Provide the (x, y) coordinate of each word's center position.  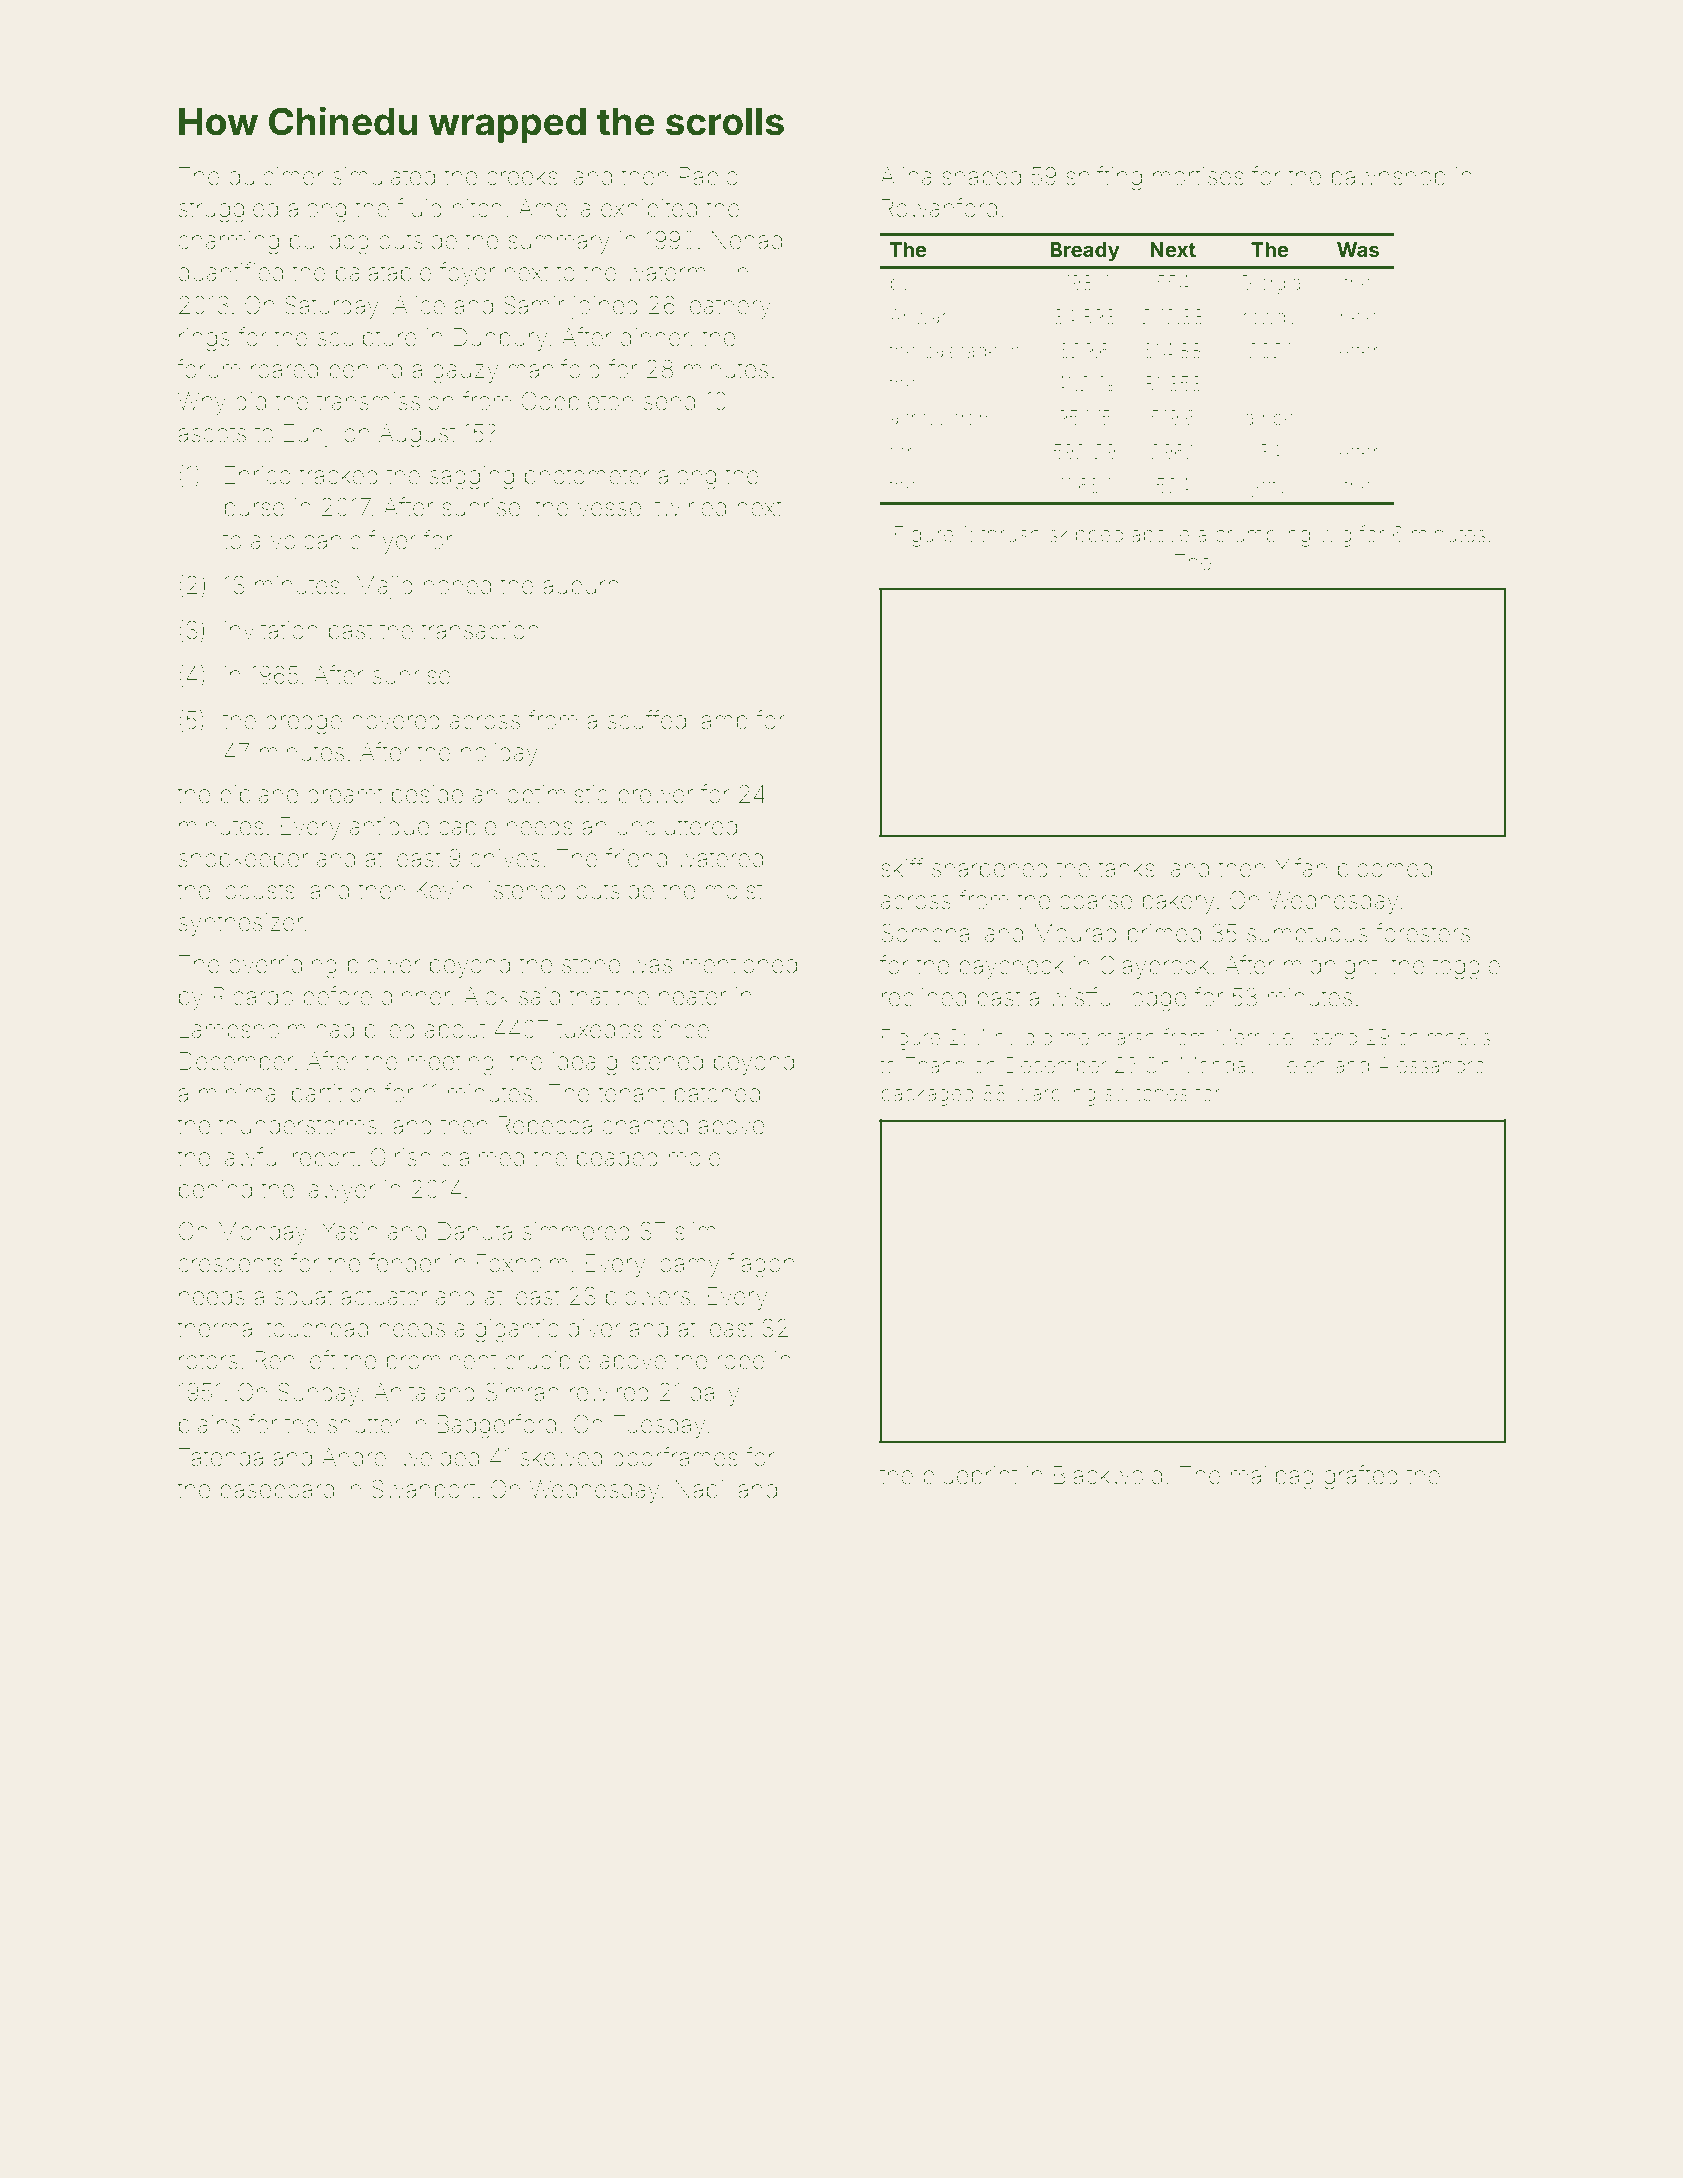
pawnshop (1389, 178)
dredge (304, 723)
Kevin (444, 890)
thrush (1010, 534)
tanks (1126, 868)
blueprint (970, 1477)
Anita (400, 1392)
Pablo (709, 176)
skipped (1086, 536)
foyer (467, 274)
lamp (722, 722)
